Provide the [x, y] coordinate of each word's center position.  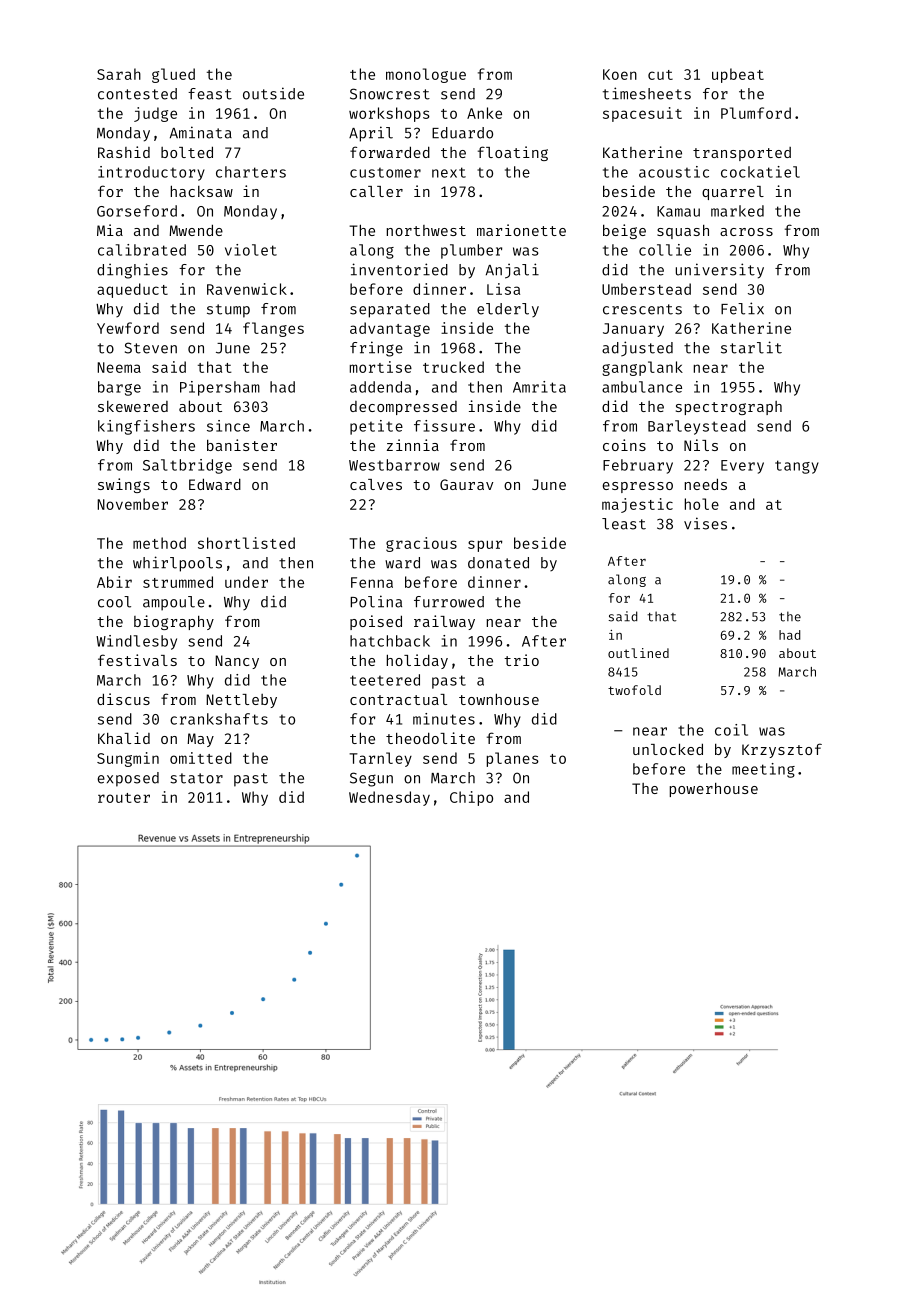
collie [665, 250]
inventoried [399, 269]
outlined [638, 653]
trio [521, 660]
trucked [453, 367]
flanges [273, 329]
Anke [484, 113]
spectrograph [729, 408]
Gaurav [466, 484]
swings [124, 485]
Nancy [237, 662]
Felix [742, 308]
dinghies [132, 271]
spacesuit [642, 114]
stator [196, 778]
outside [273, 93]
